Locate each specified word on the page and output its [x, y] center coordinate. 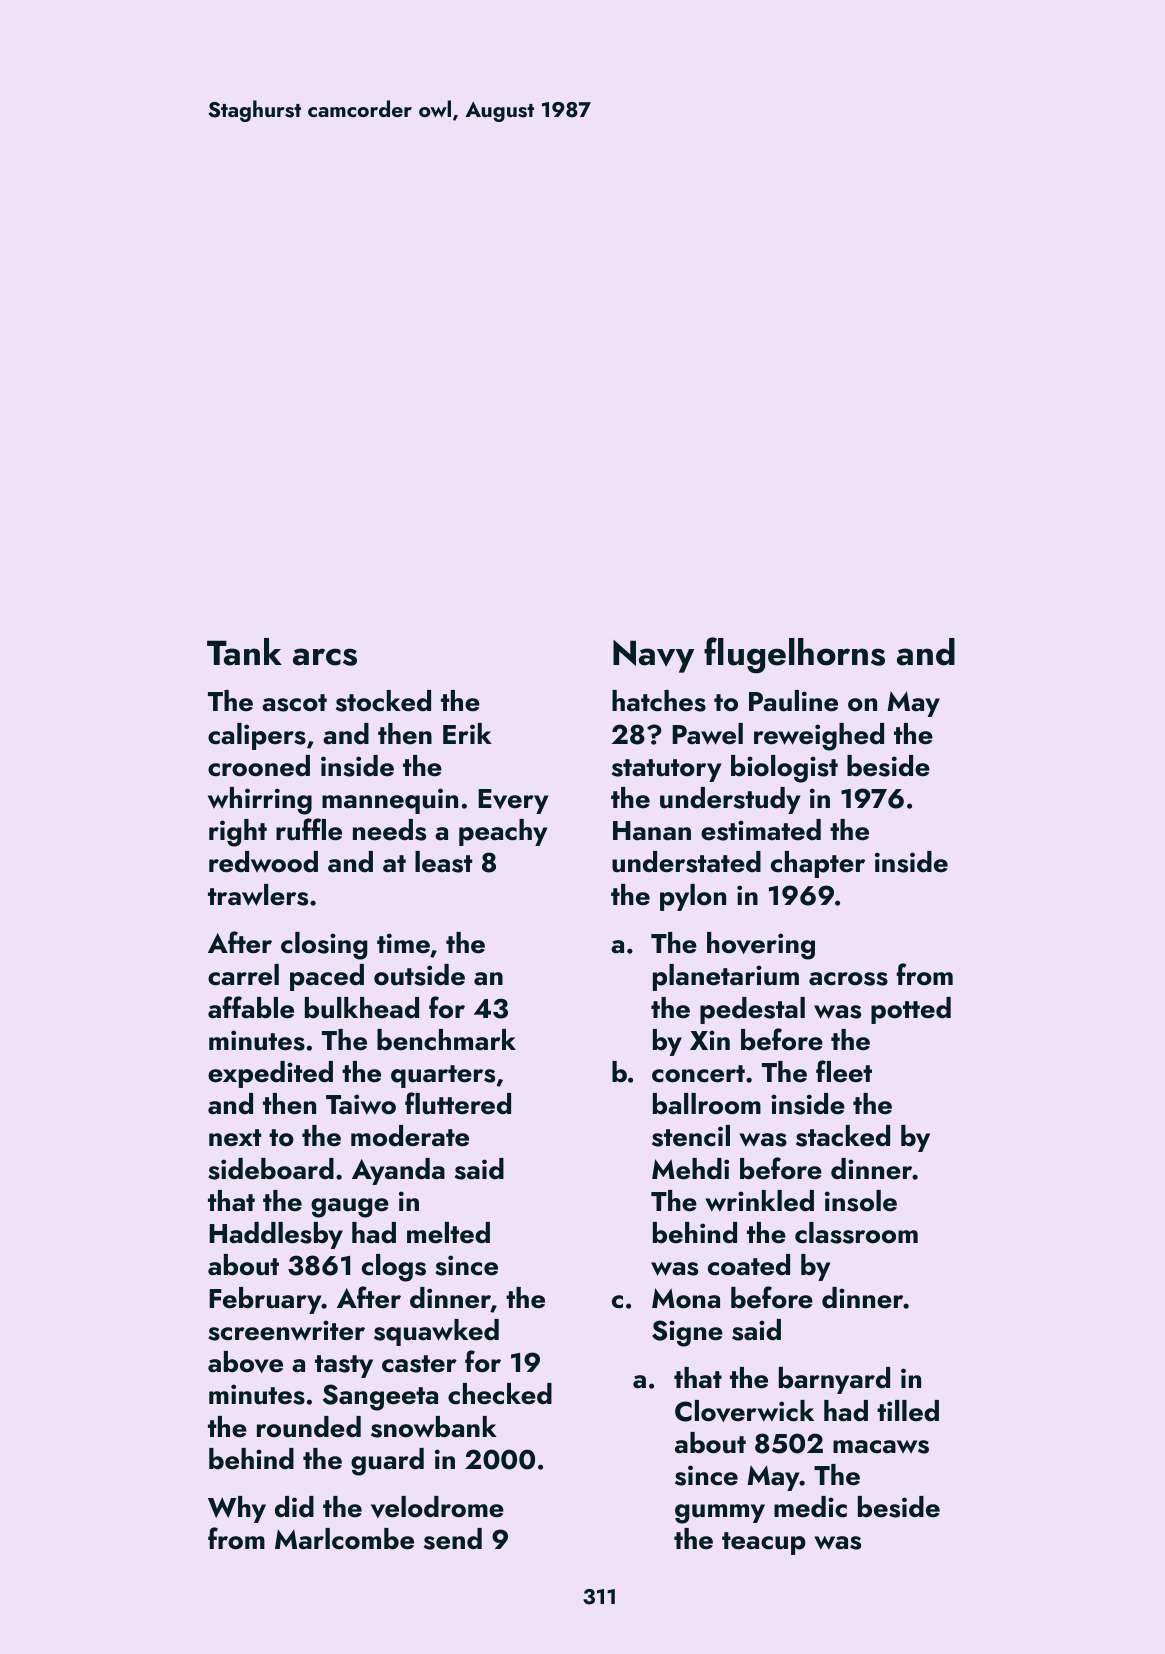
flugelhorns [794, 655]
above [245, 1362]
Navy [653, 656]
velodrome [437, 1507]
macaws [881, 1447]
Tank [244, 652]
